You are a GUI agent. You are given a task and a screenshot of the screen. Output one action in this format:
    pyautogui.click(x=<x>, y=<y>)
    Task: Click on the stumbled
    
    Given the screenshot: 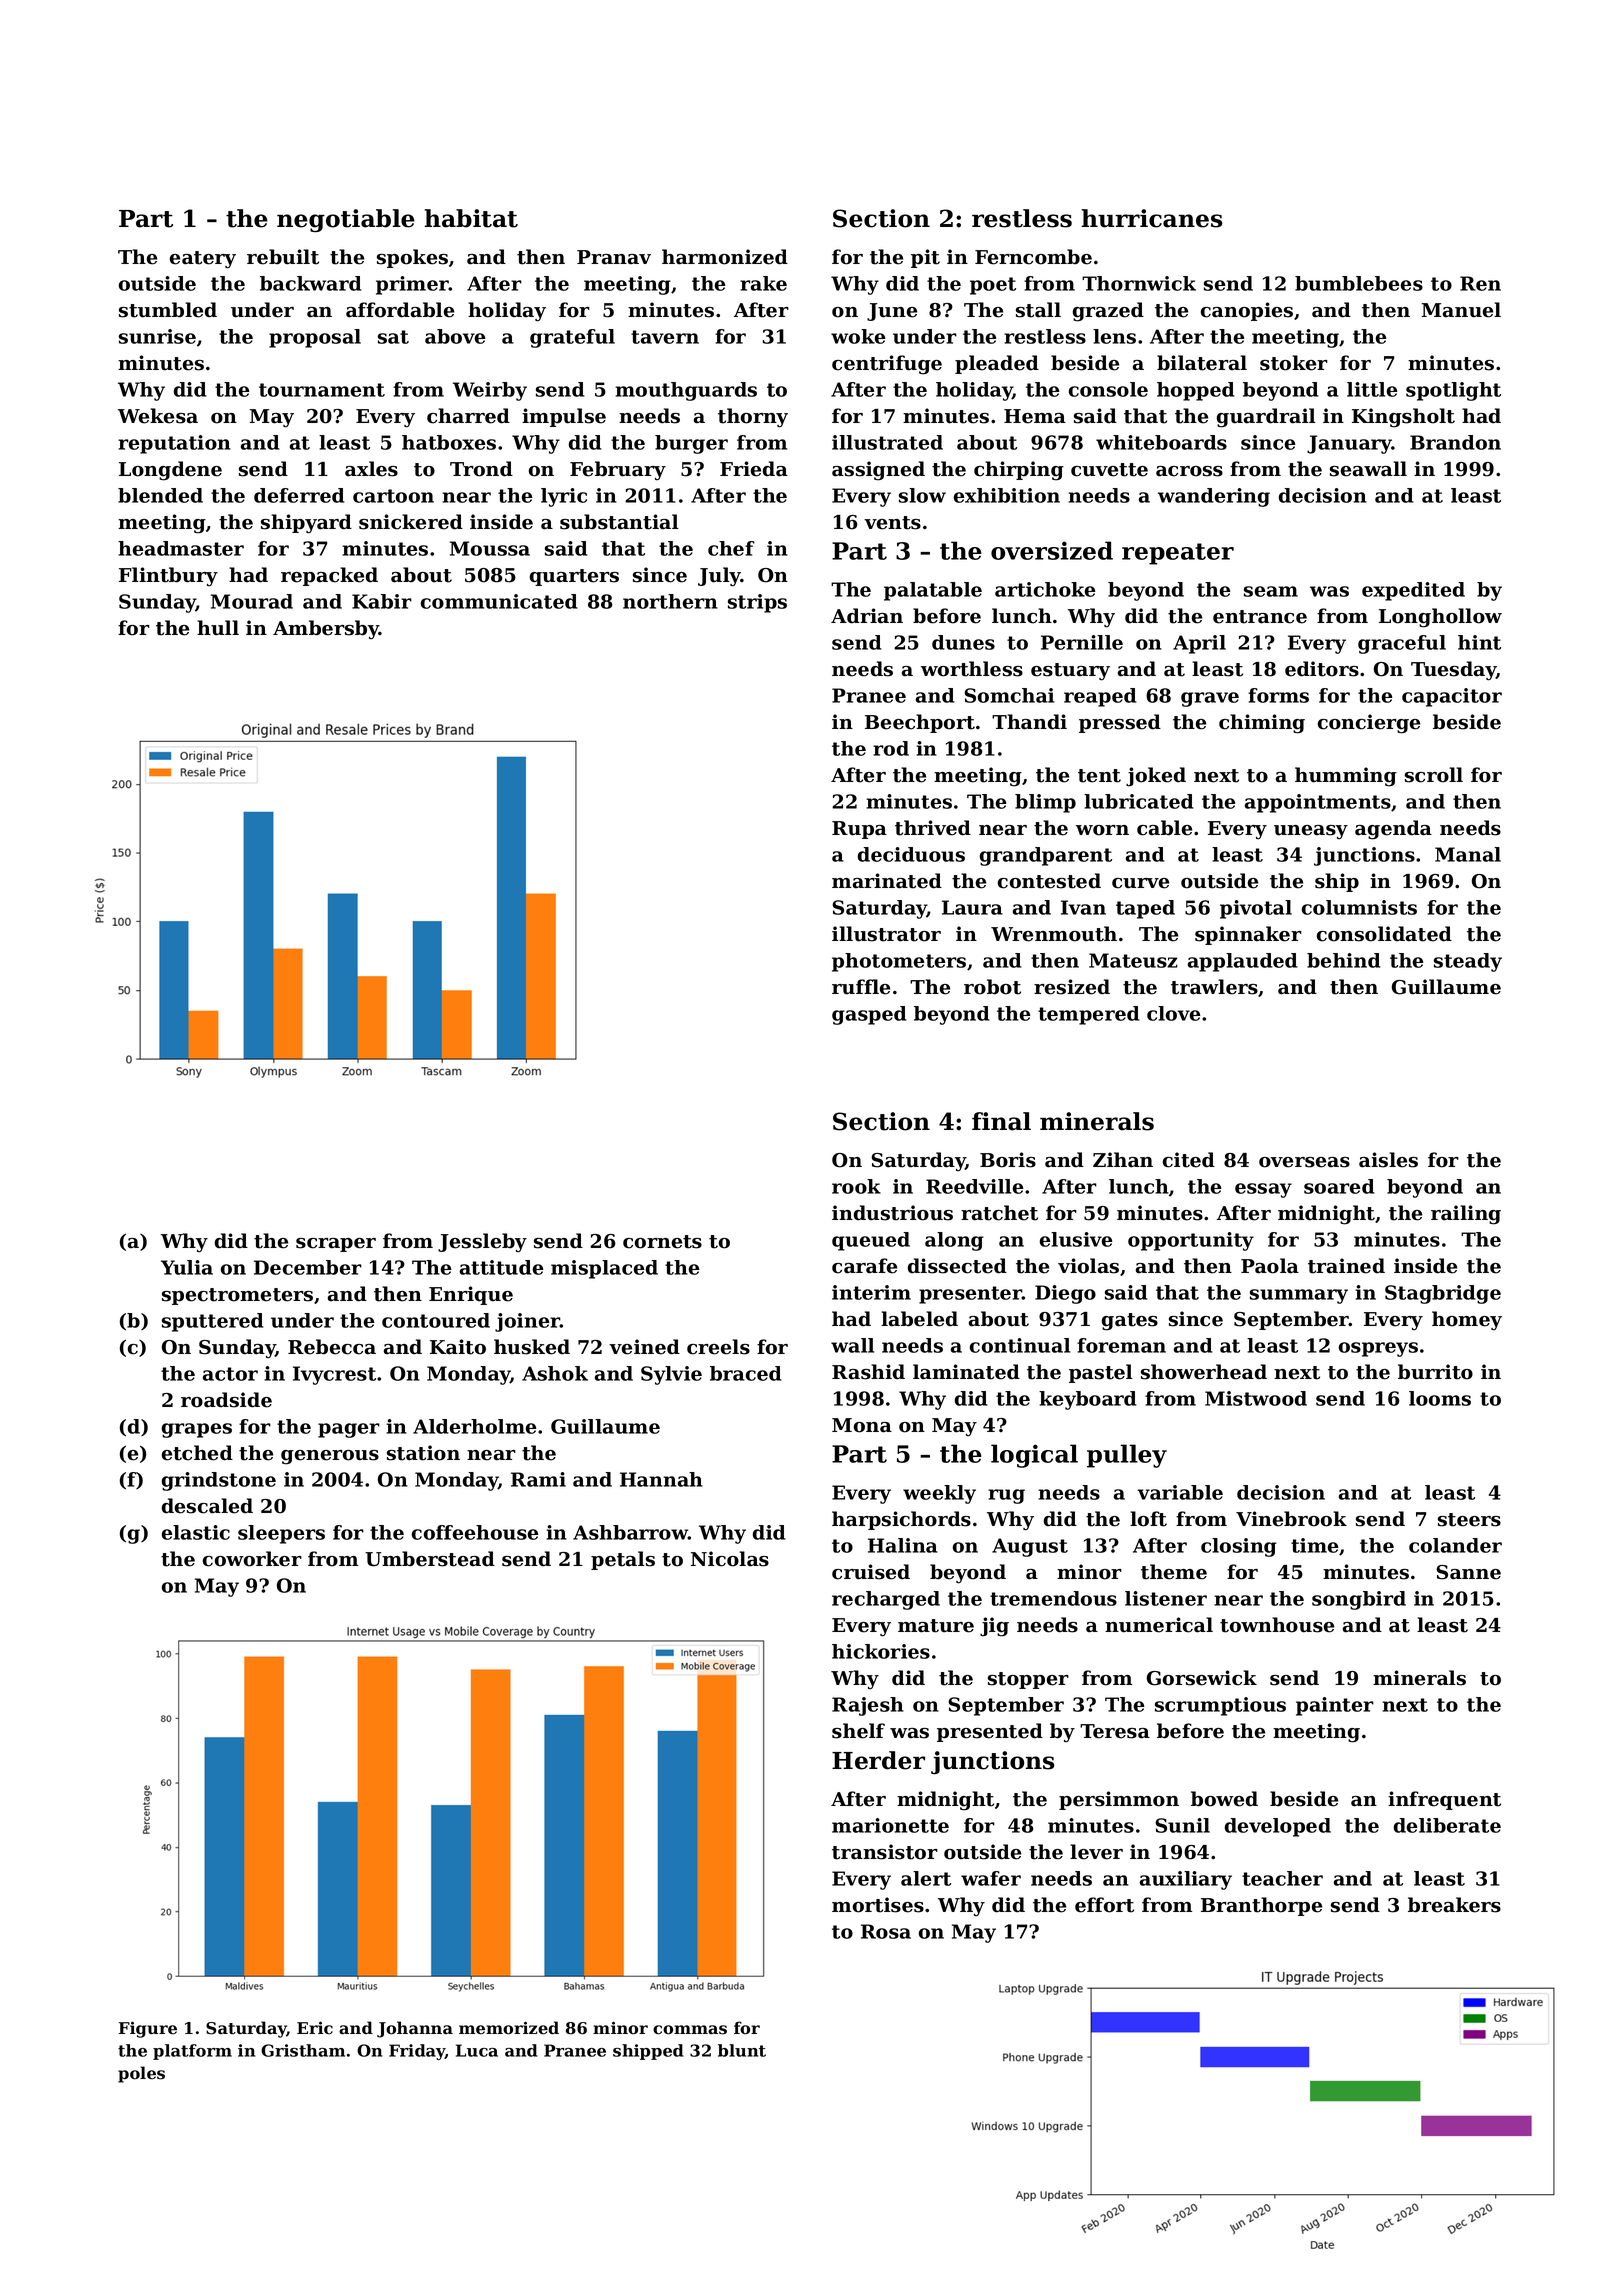 What is the action you would take?
    pyautogui.click(x=168, y=310)
